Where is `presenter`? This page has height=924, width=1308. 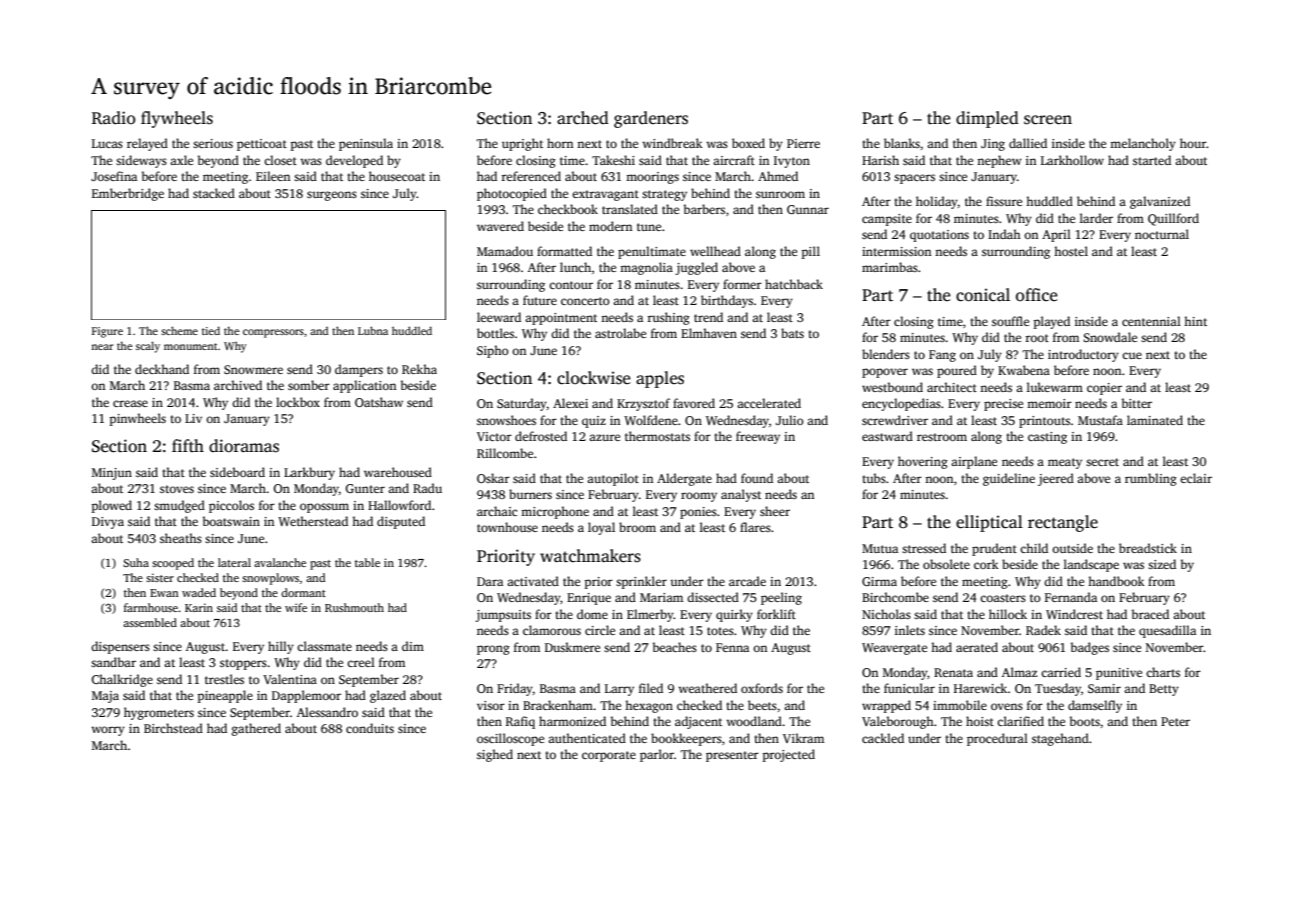 presenter is located at coordinates (732, 756).
